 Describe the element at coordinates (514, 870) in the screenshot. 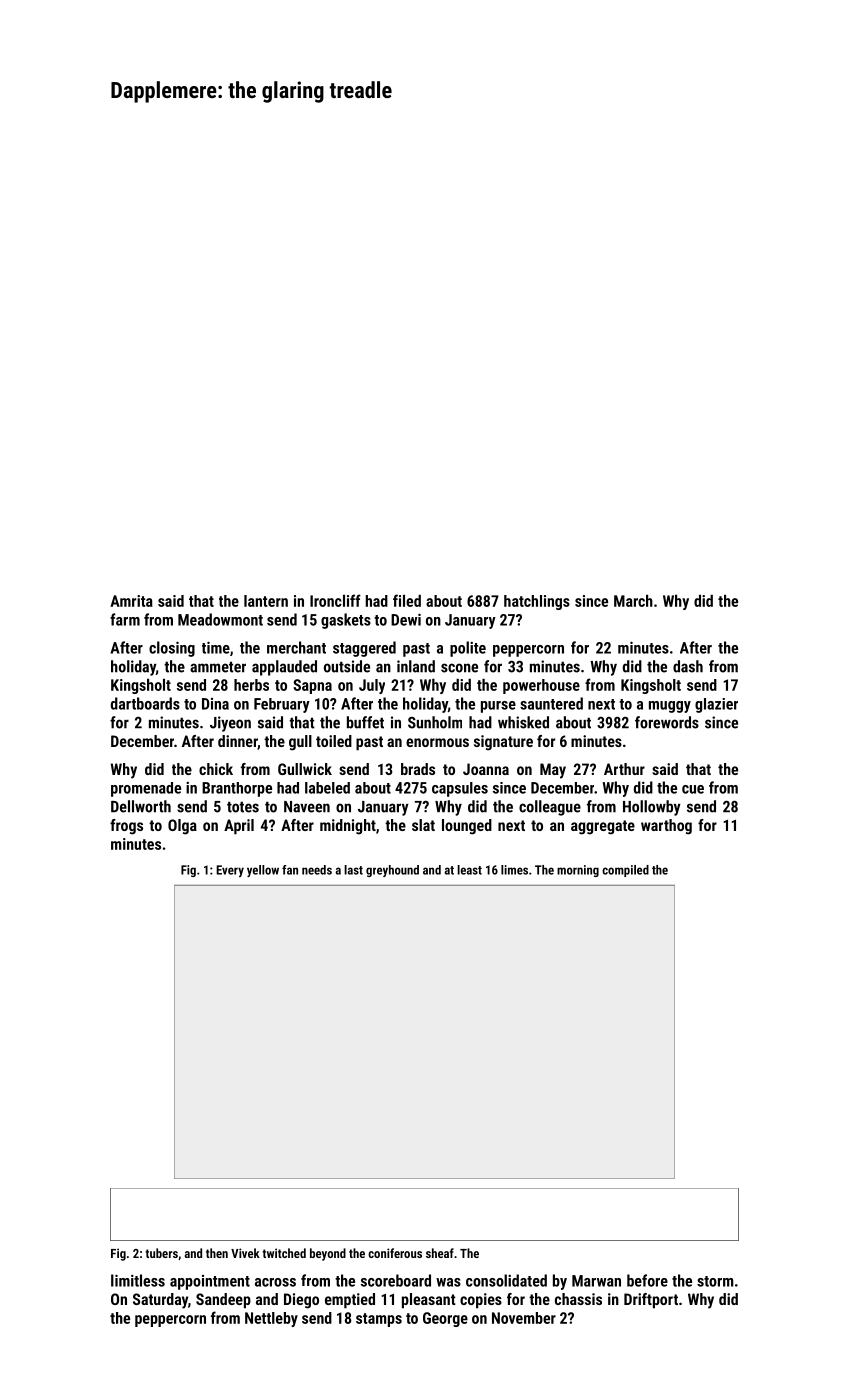

I see `limes` at that location.
